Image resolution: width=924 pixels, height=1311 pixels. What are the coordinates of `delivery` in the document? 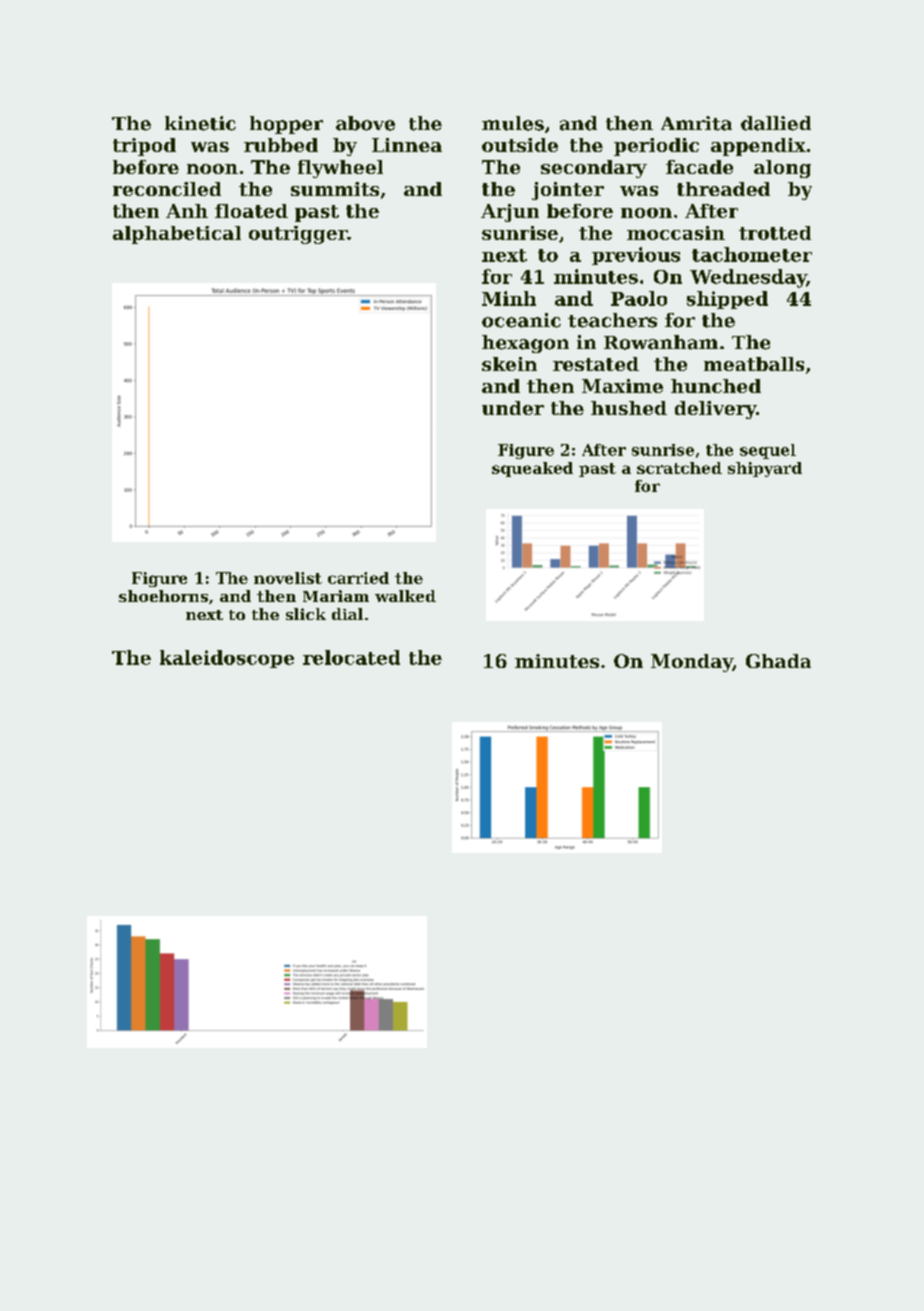 It's located at (715, 410).
